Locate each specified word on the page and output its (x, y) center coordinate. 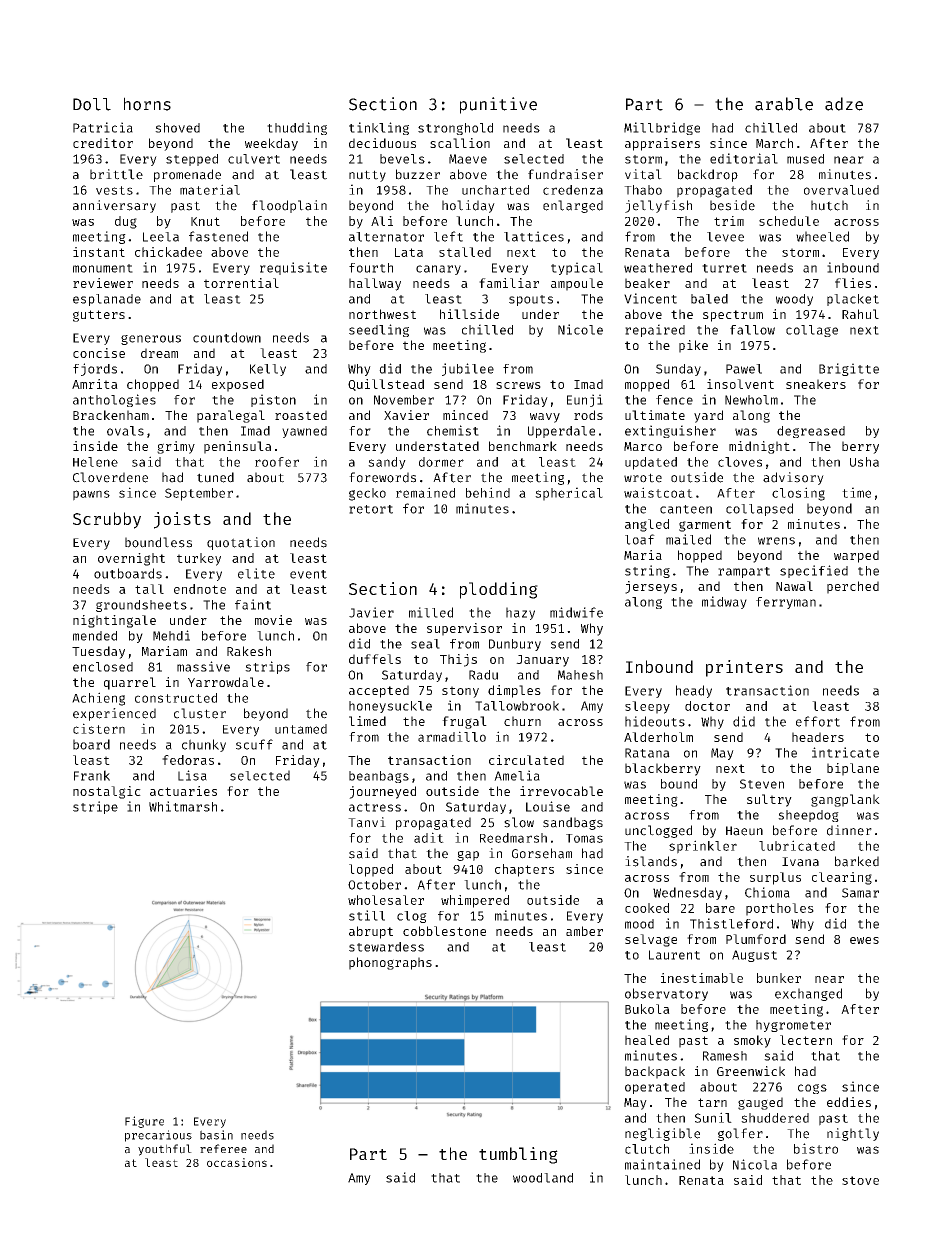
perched (853, 587)
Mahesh (580, 675)
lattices (534, 236)
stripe (95, 807)
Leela (161, 237)
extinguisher (670, 431)
